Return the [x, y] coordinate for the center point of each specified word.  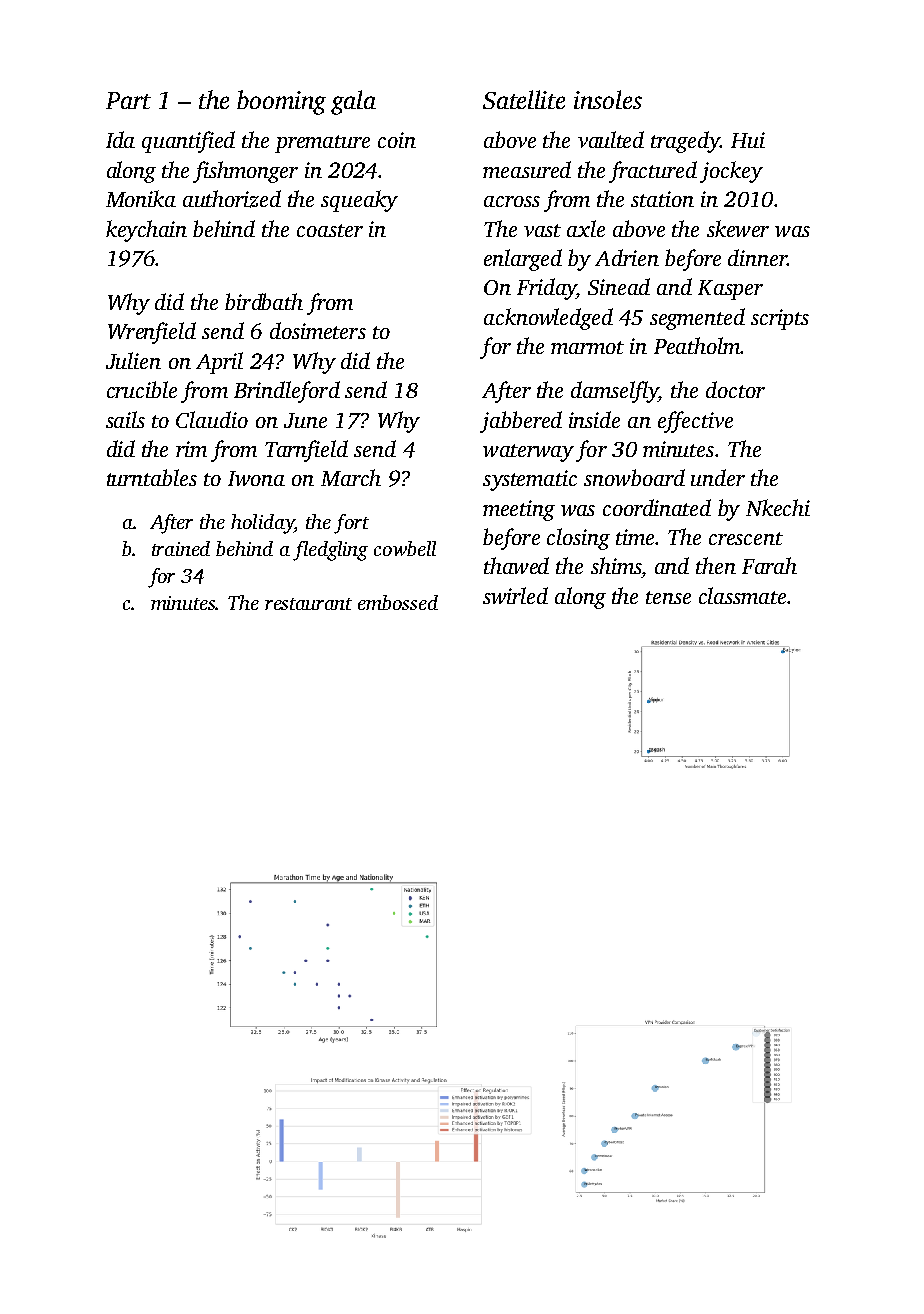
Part [128, 100]
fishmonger [245, 172]
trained [181, 548]
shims [616, 565]
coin [397, 140]
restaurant [308, 604]
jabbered [521, 422]
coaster [330, 230]
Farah [769, 565]
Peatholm [697, 345]
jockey [731, 172]
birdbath [264, 301]
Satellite [524, 99]
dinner [757, 257]
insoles [608, 99]
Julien [133, 360]
